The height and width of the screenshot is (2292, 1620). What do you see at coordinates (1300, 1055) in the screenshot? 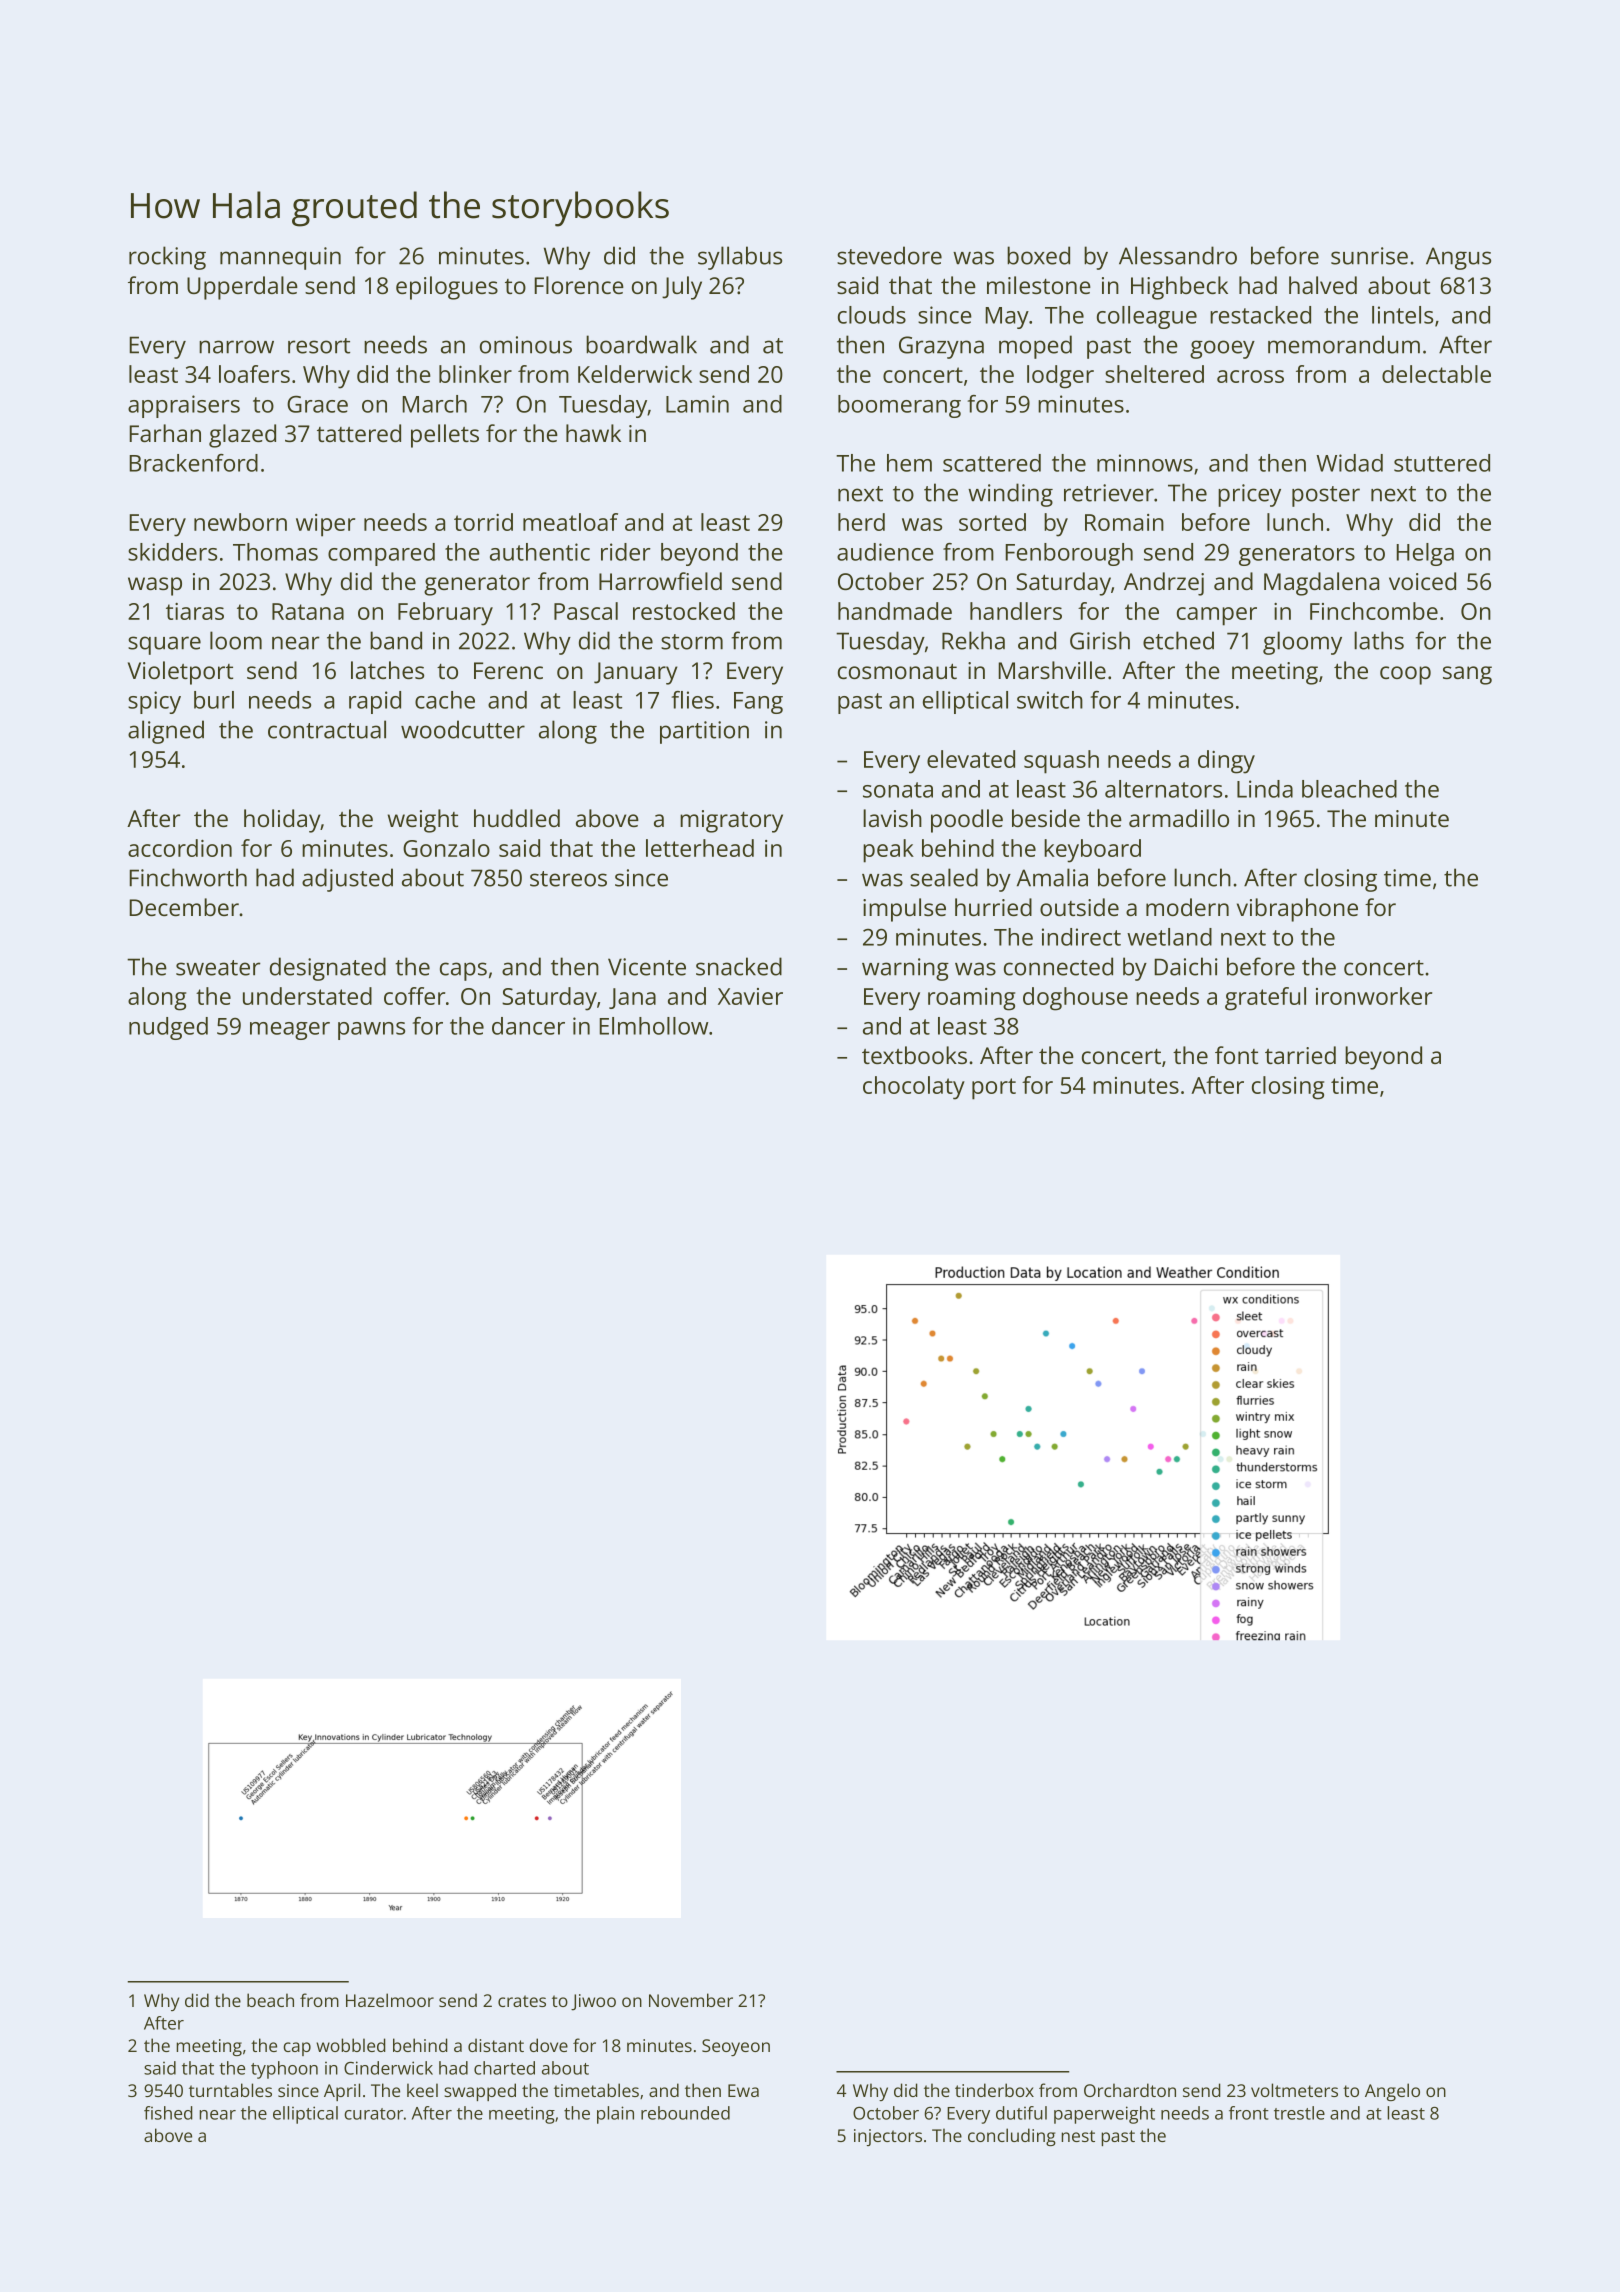
I see `tarried` at bounding box center [1300, 1055].
